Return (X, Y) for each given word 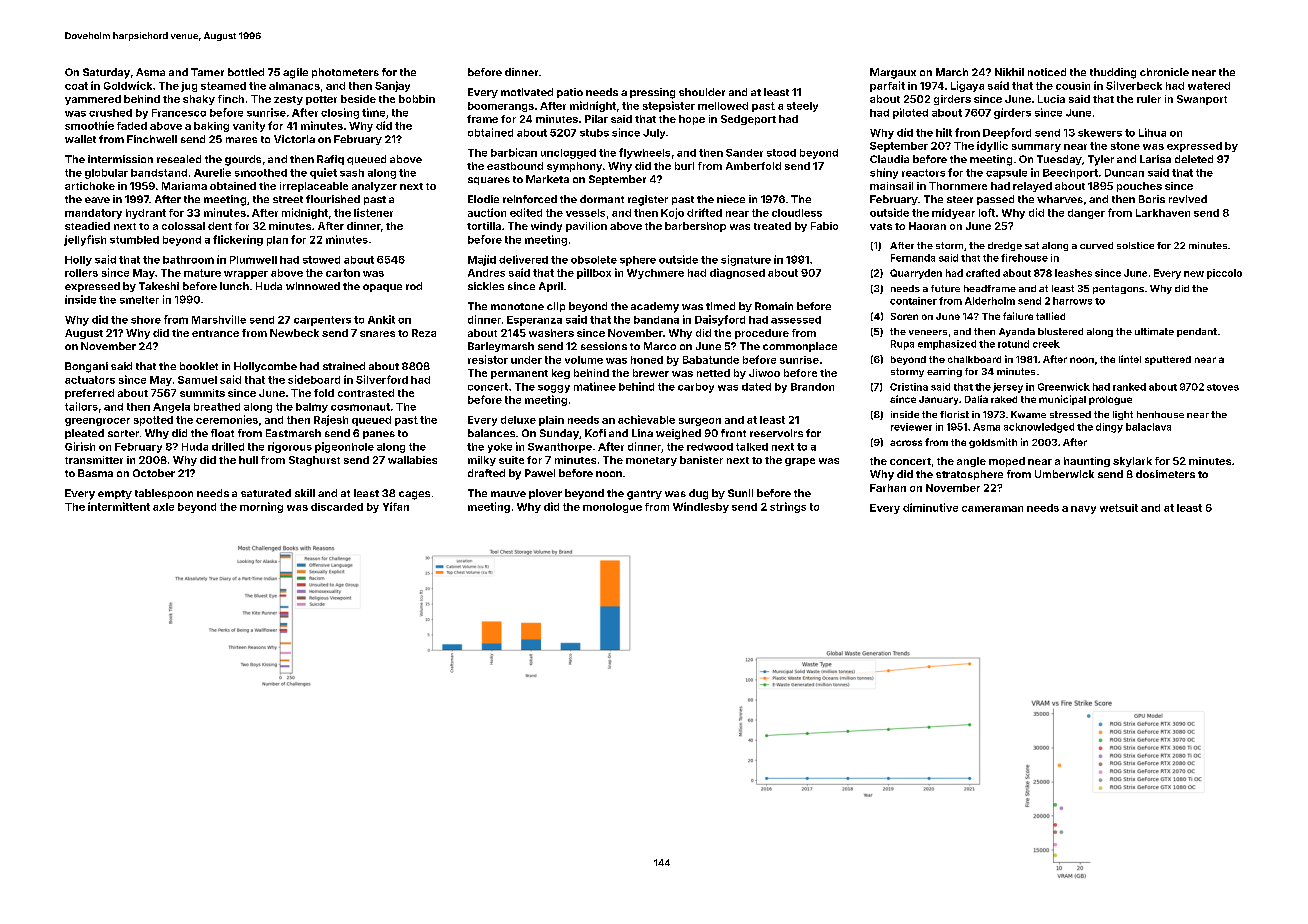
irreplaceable (314, 187)
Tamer (207, 72)
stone (1125, 146)
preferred (89, 394)
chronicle (1164, 72)
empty (115, 494)
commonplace (800, 347)
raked (1004, 399)
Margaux (893, 73)
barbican (514, 152)
